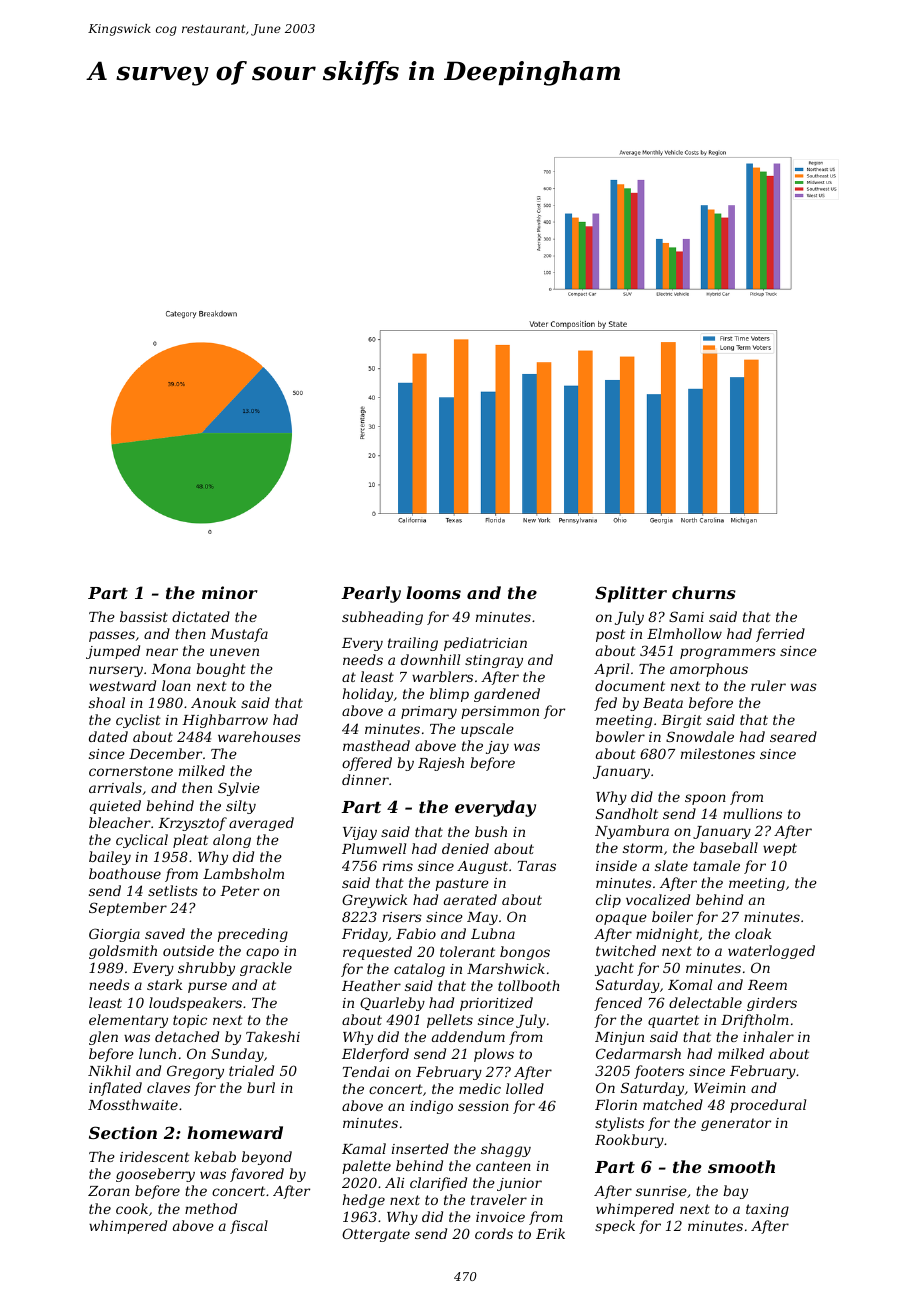 The image size is (908, 1316). What do you see at coordinates (627, 813) in the page?
I see `Sandholt` at bounding box center [627, 813].
